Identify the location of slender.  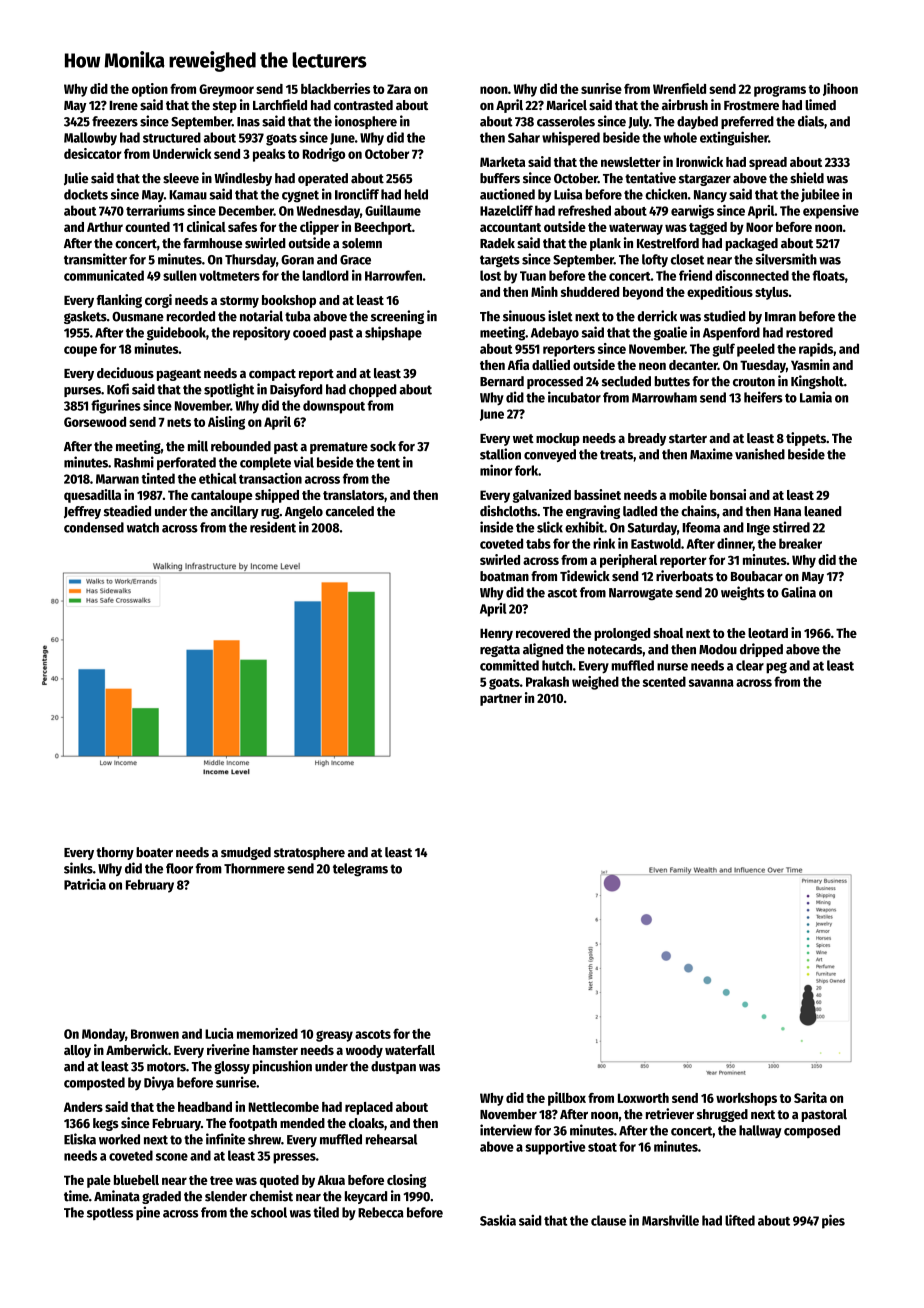
(226, 1196).
